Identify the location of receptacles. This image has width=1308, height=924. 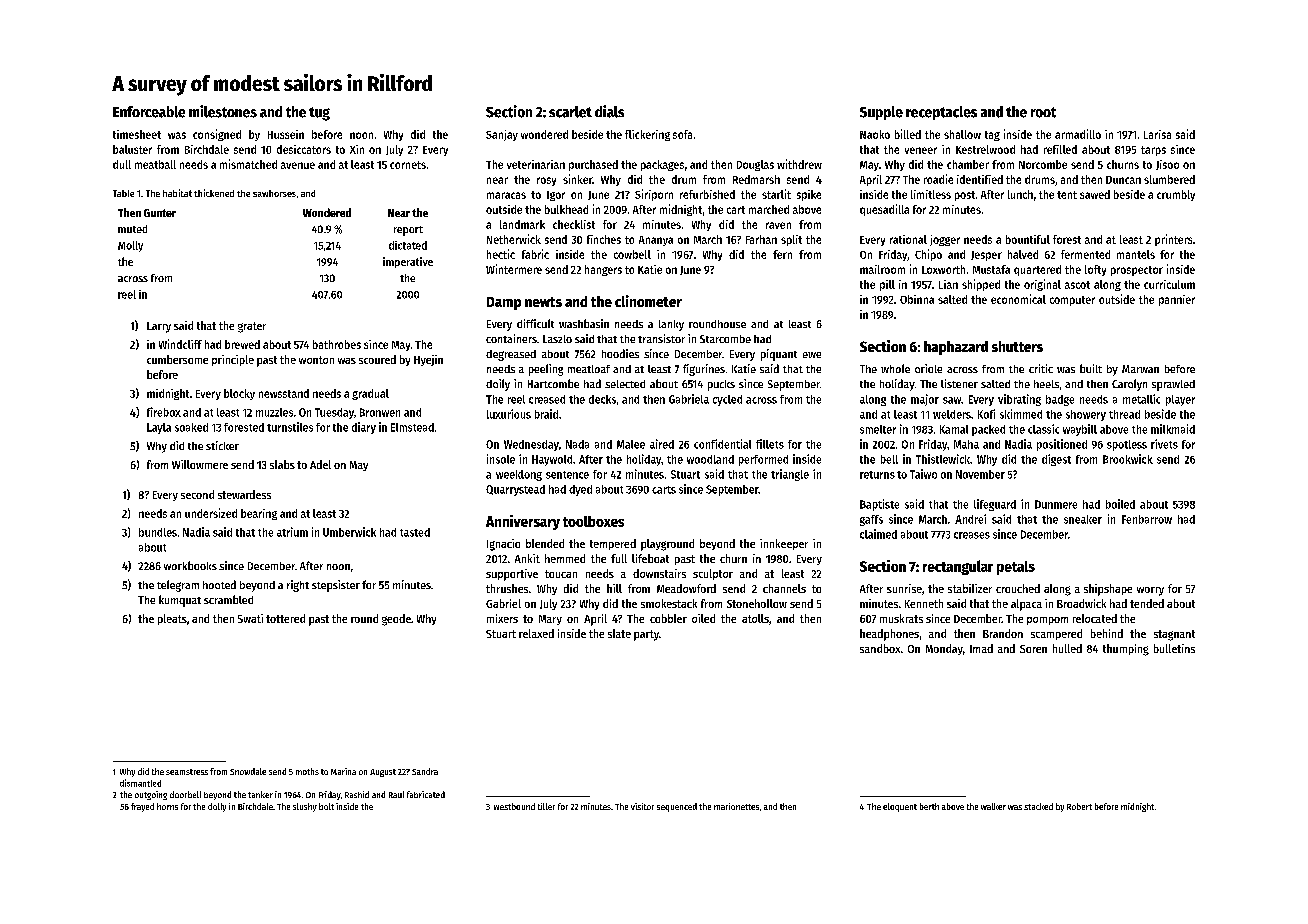
(941, 113).
